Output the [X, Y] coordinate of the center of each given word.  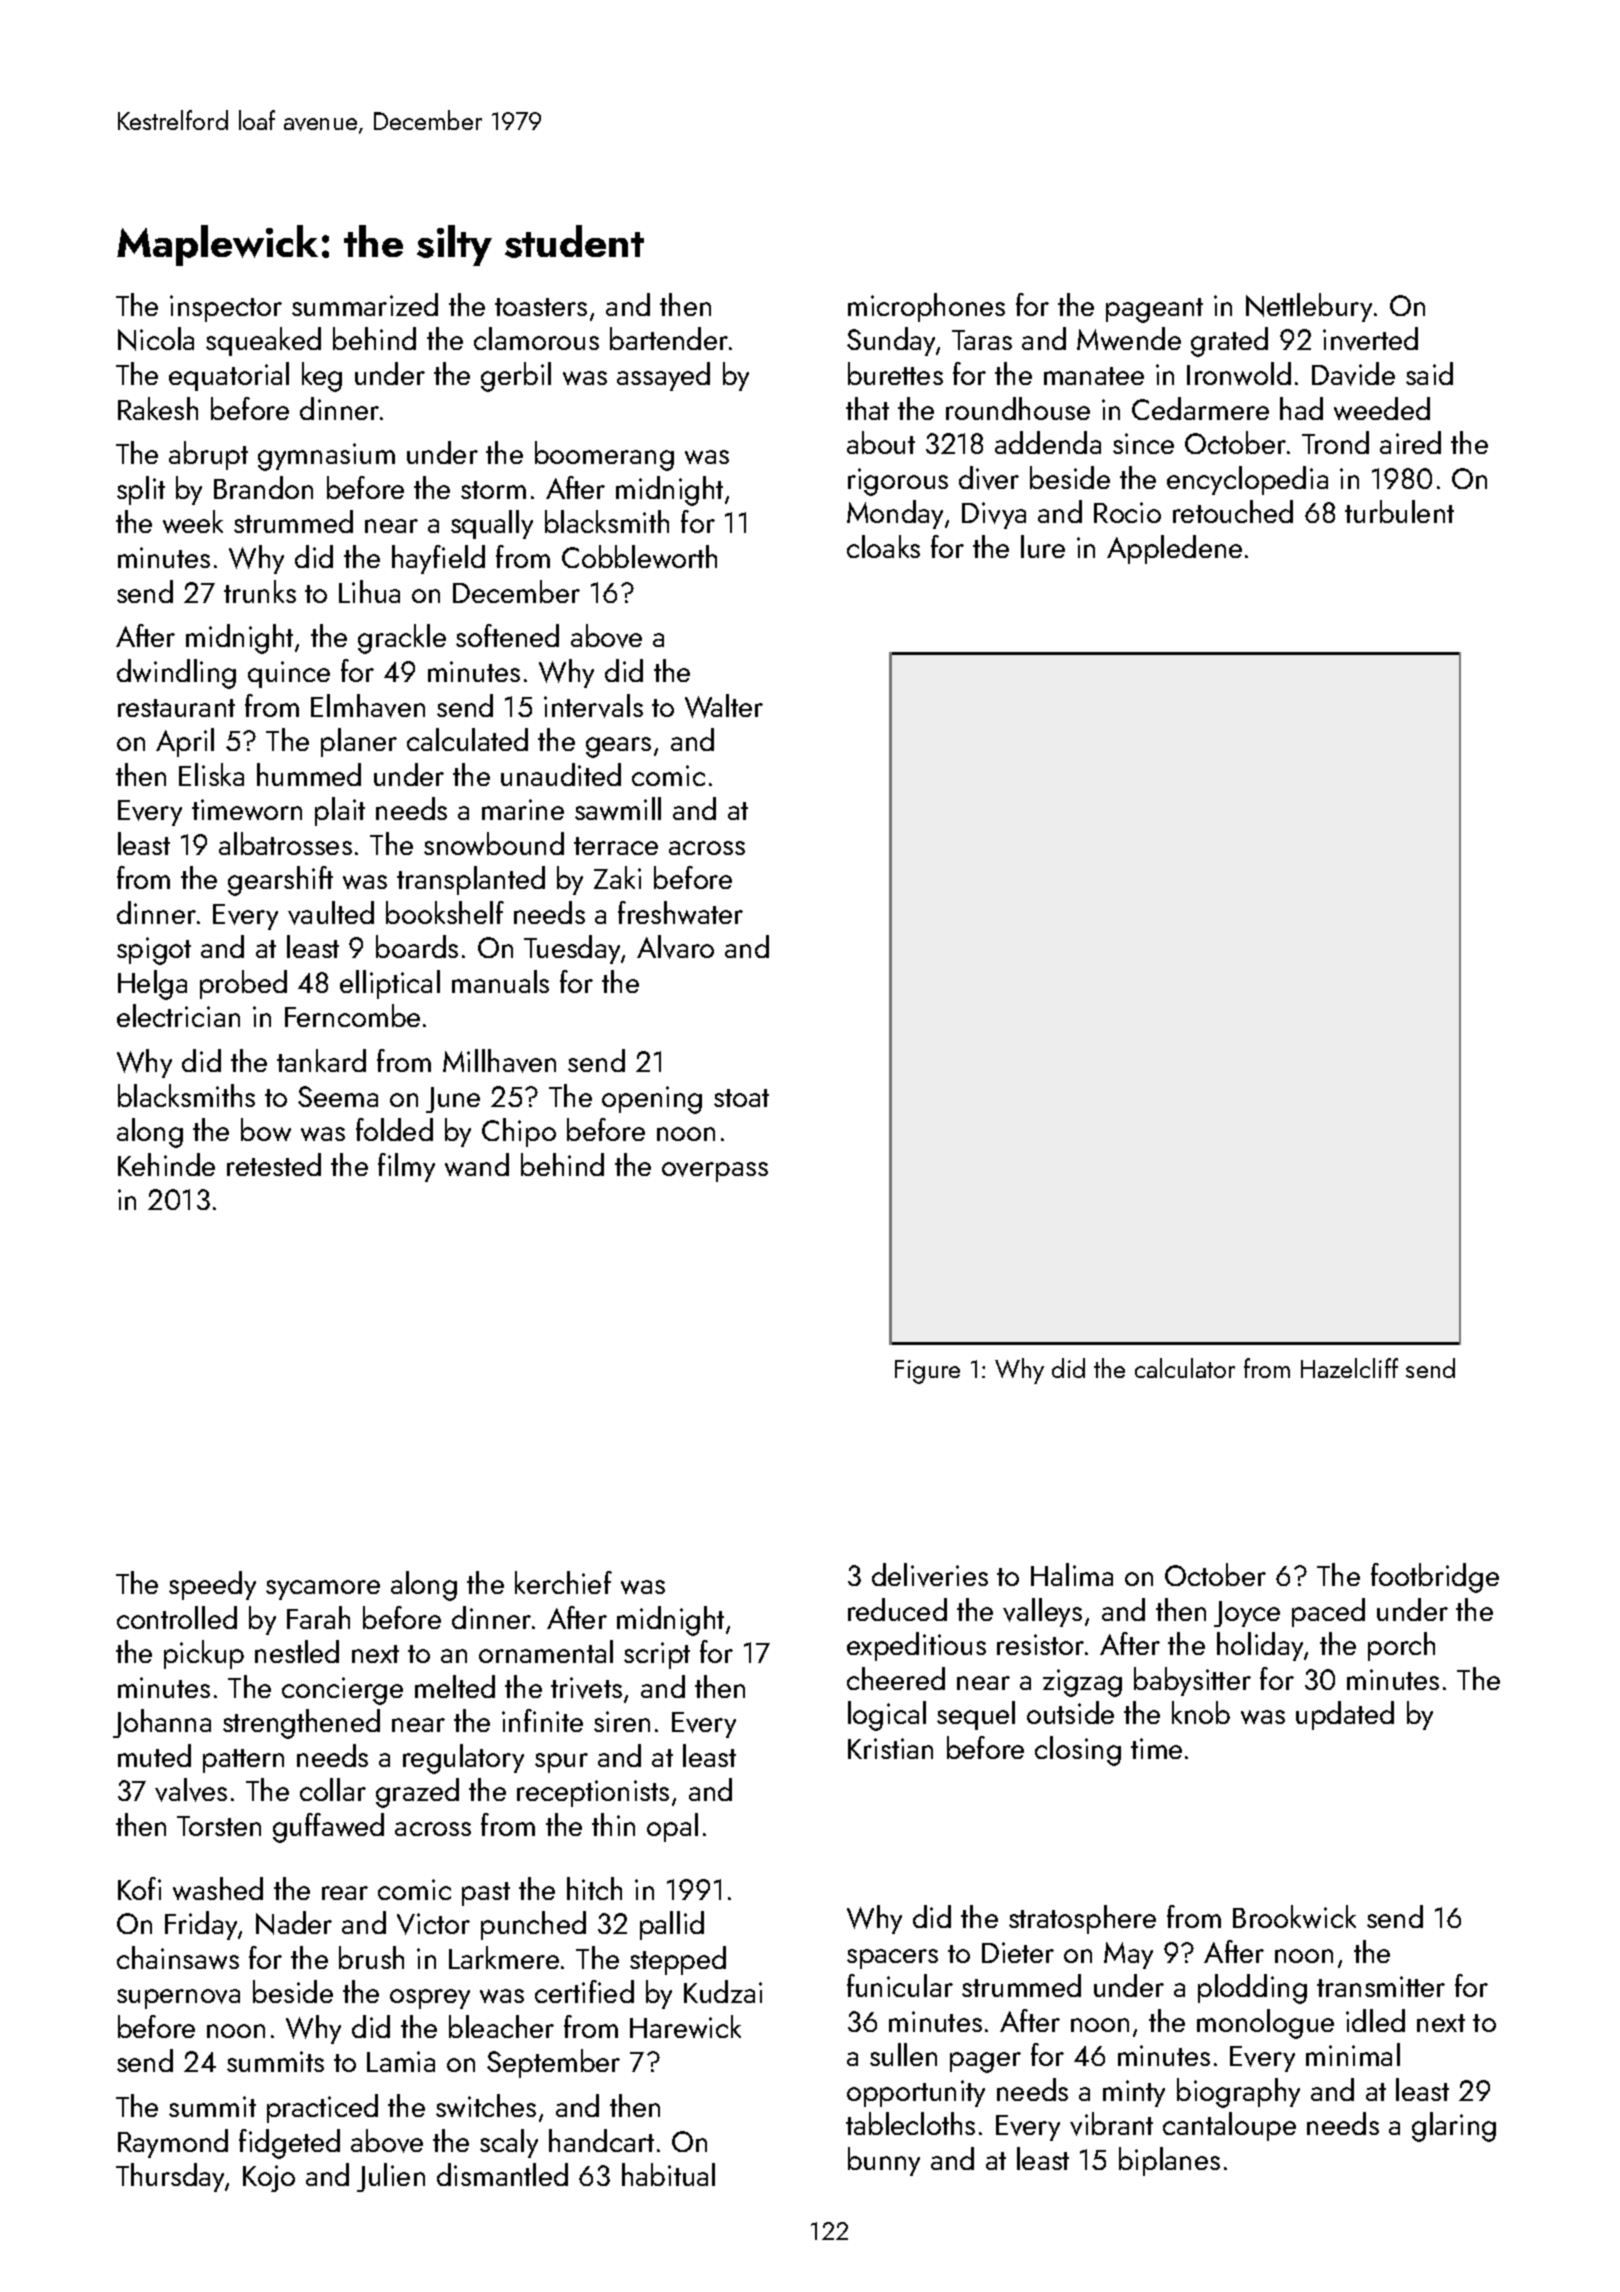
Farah [318, 1617]
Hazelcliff [1349, 1368]
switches [486, 2105]
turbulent [1399, 511]
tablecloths [910, 2123]
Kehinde [166, 1164]
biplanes [1169, 2161]
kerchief [563, 1582]
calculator [1185, 1368]
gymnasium [326, 457]
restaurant [176, 708]
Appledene [1174, 549]
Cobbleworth [639, 556]
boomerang [604, 456]
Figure [927, 1372]
